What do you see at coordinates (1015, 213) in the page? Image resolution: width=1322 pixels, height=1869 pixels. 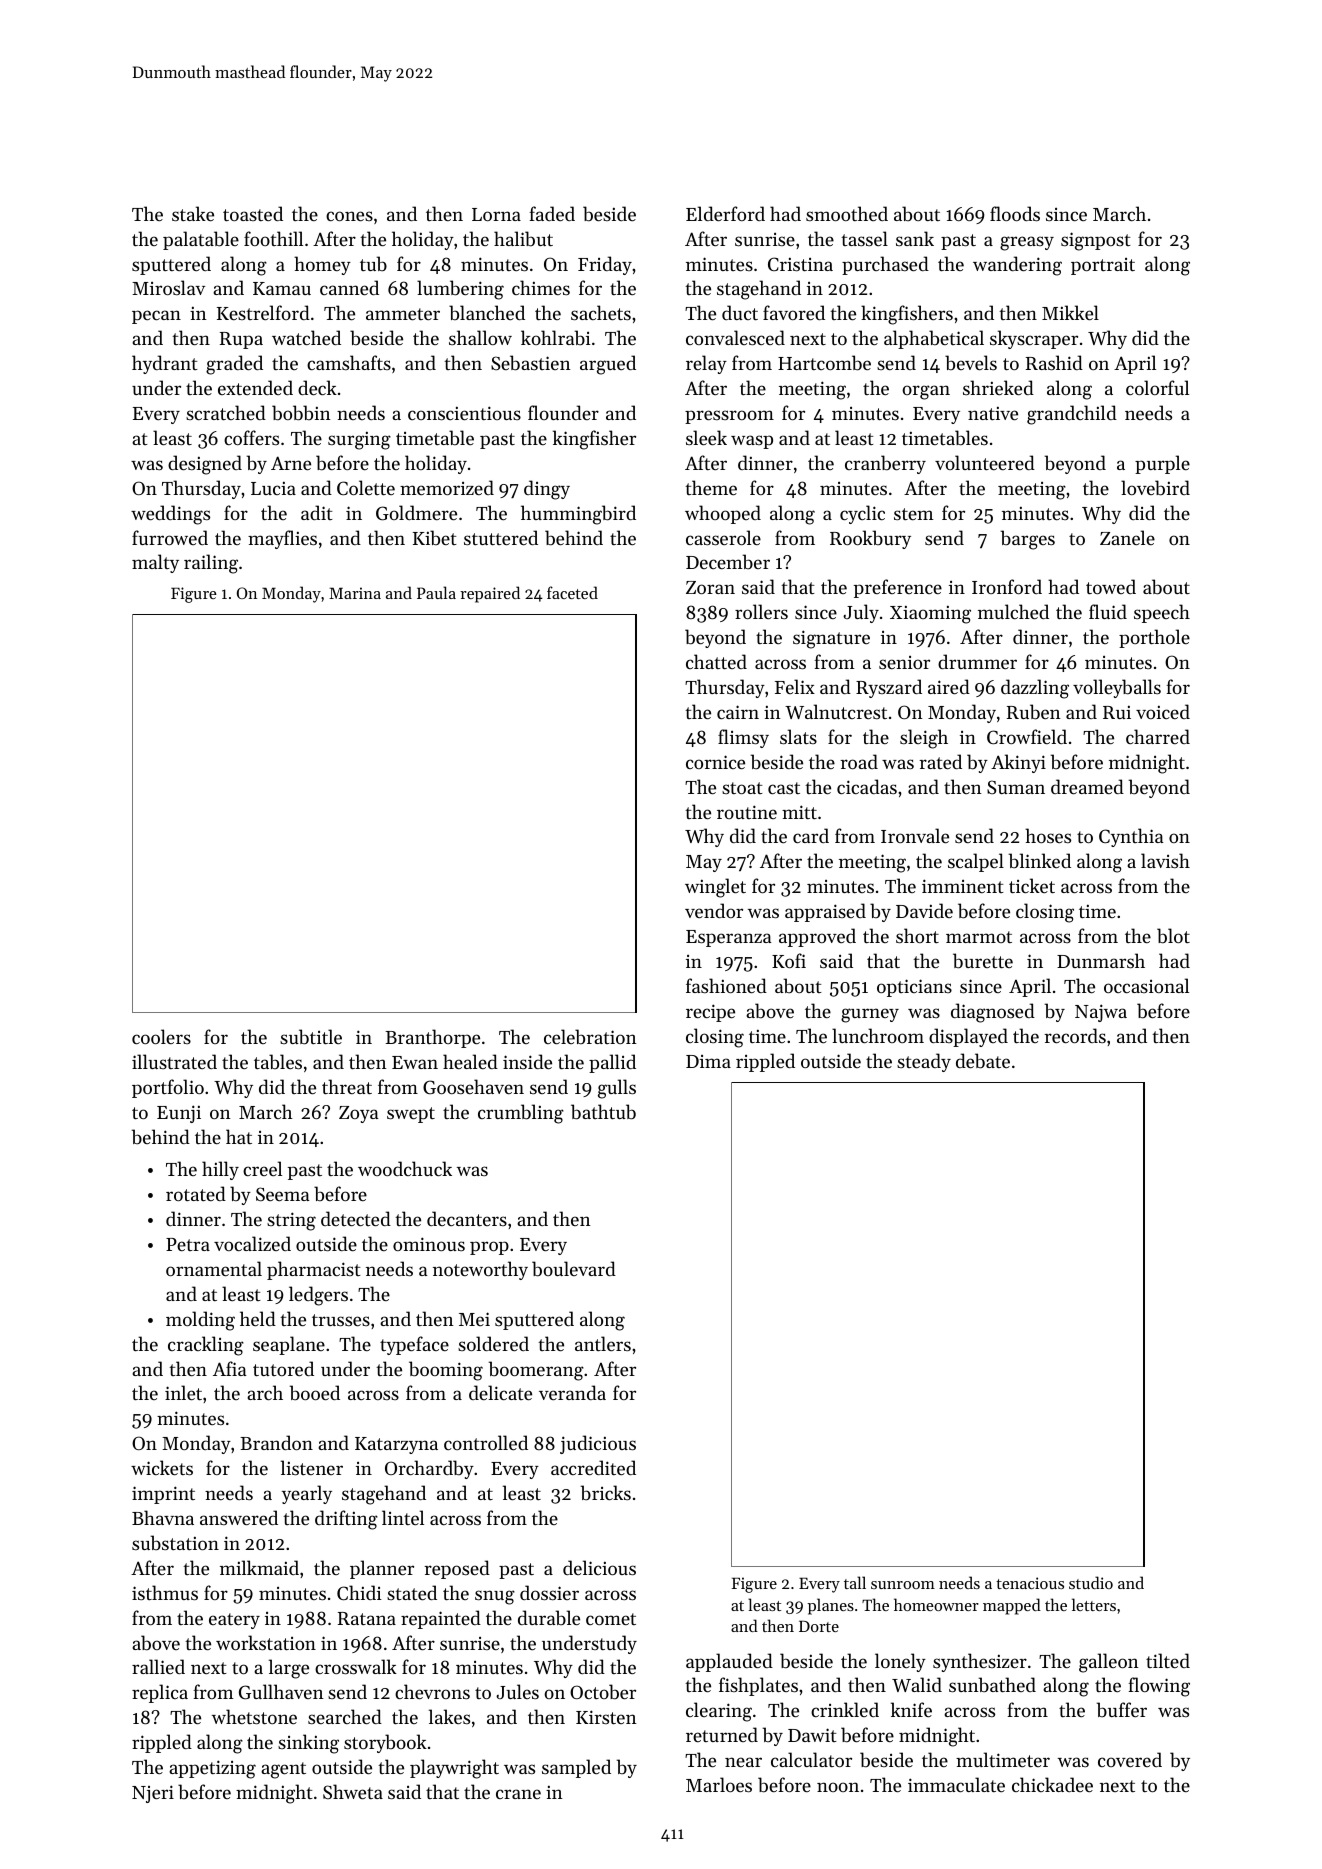 I see `floods` at bounding box center [1015, 213].
